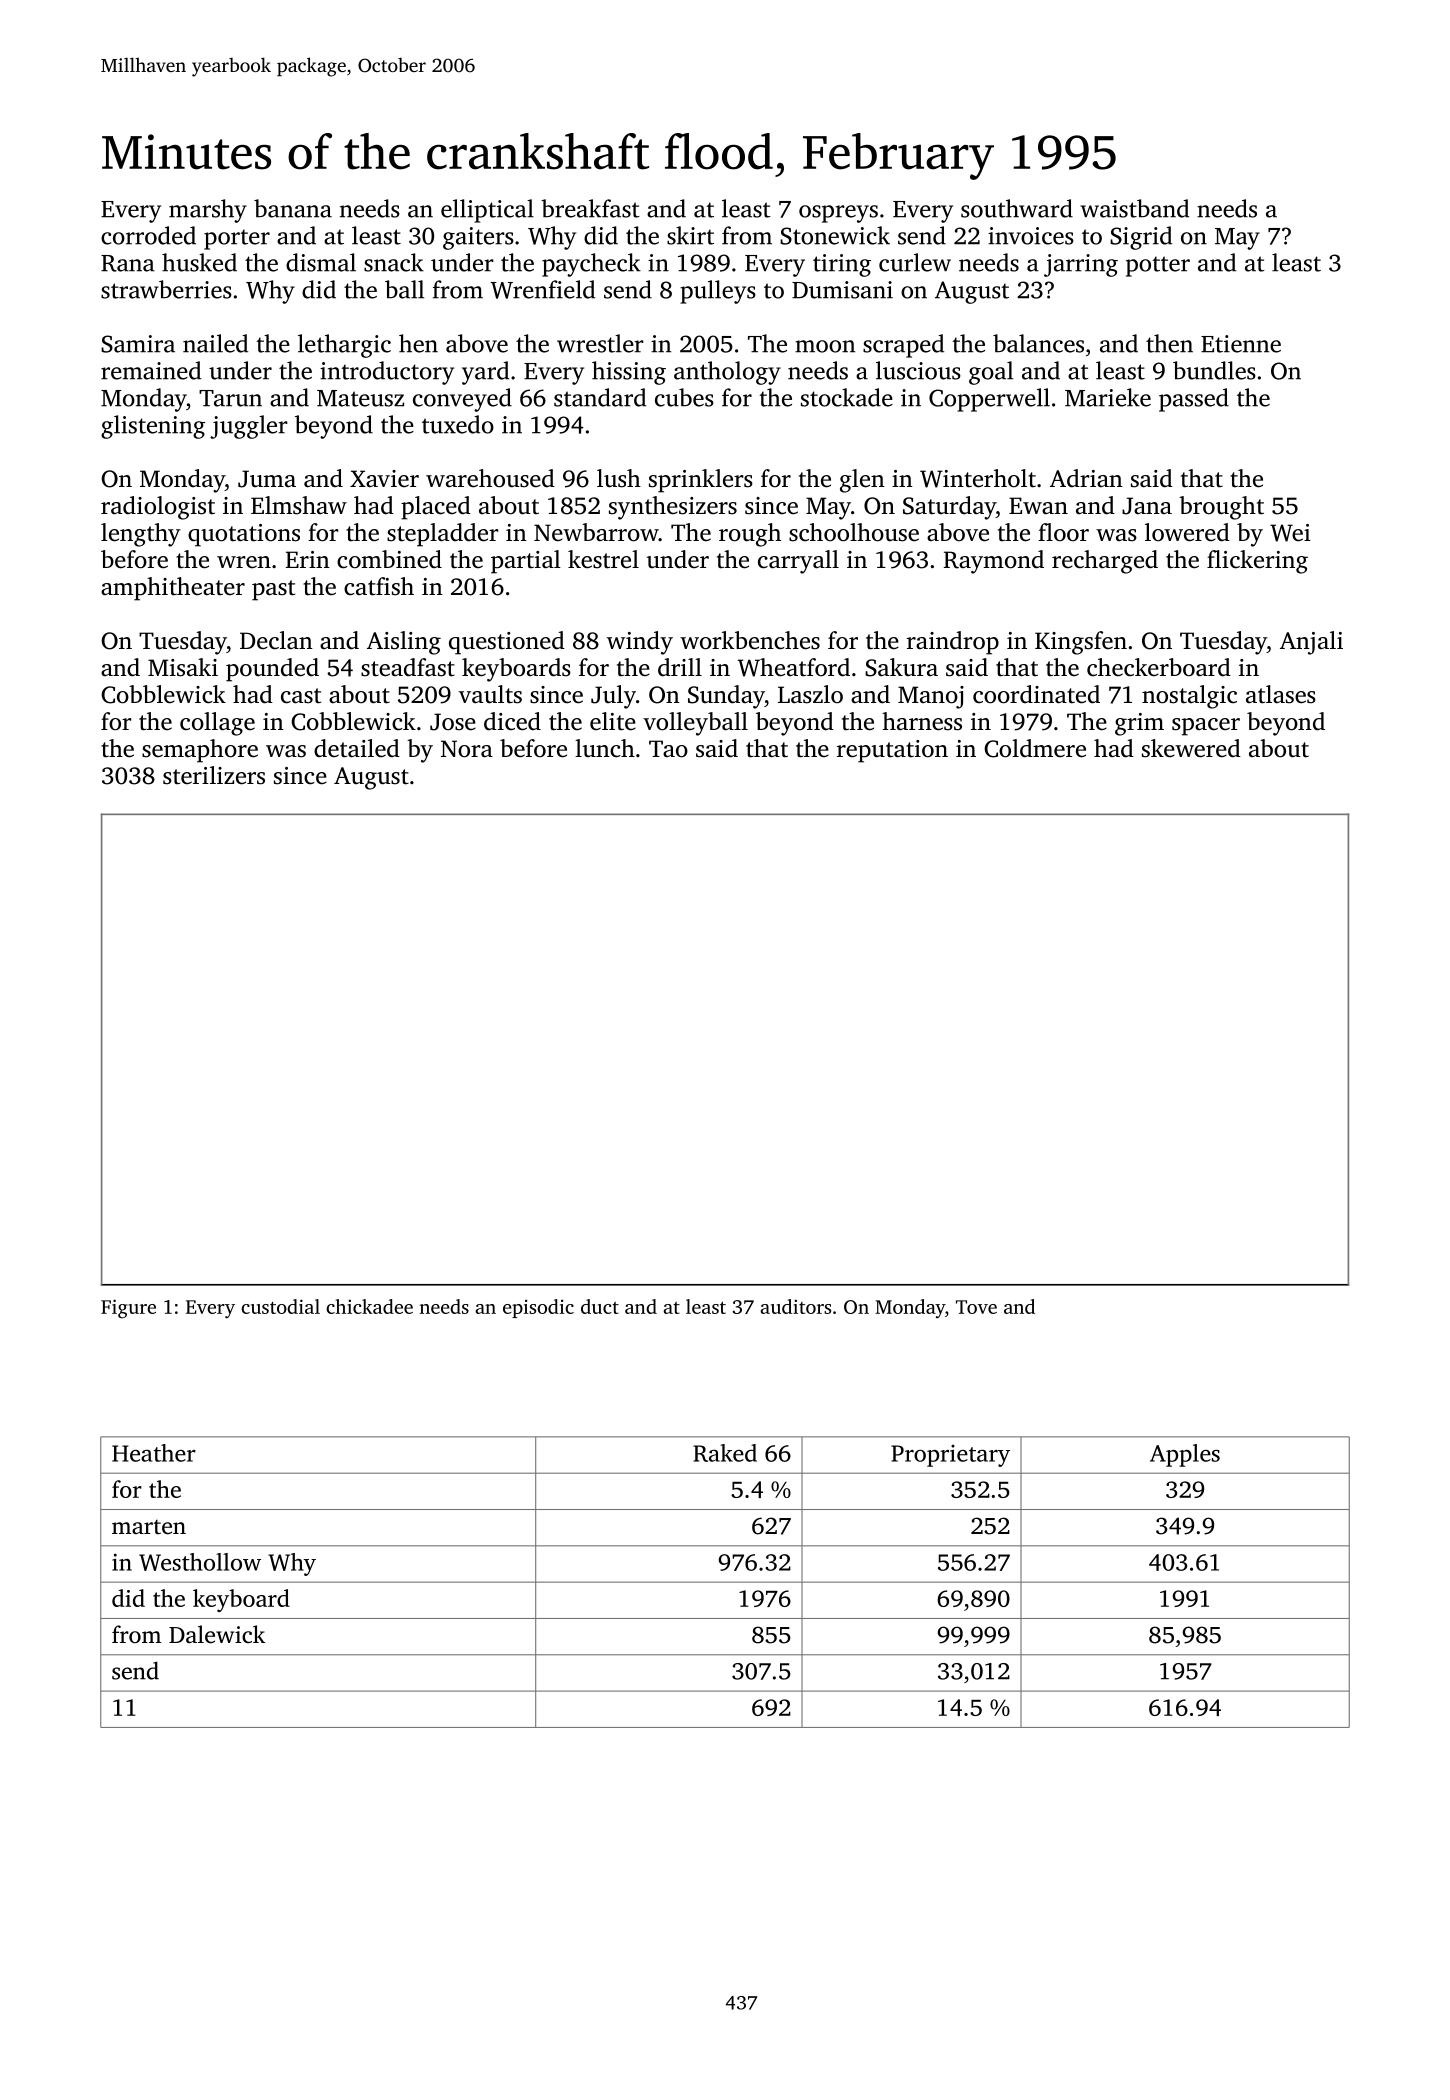 Image resolution: width=1450 pixels, height=2100 pixels. What do you see at coordinates (360, 398) in the screenshot?
I see `Mateusz` at bounding box center [360, 398].
